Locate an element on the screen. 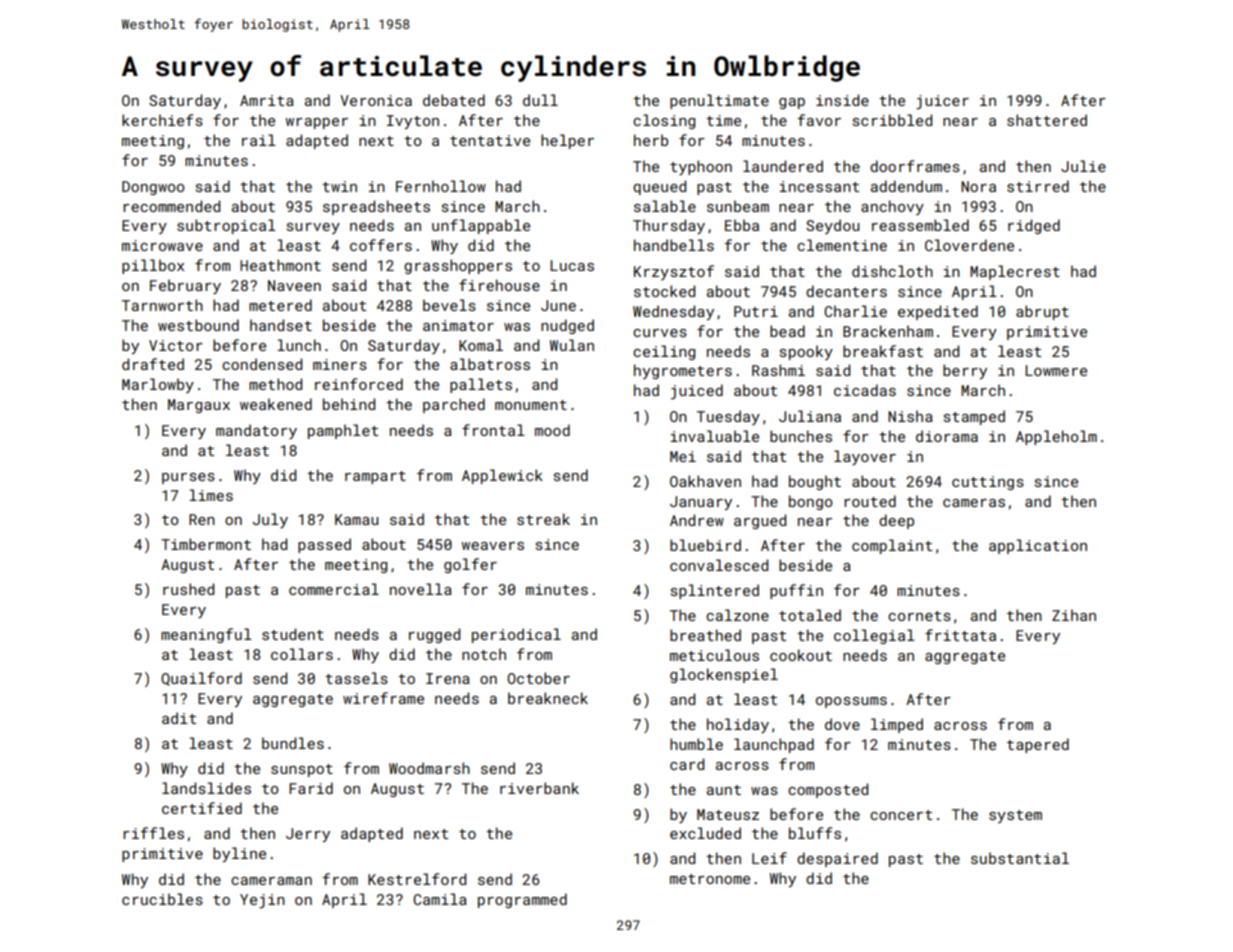  tentative is located at coordinates (490, 140).
